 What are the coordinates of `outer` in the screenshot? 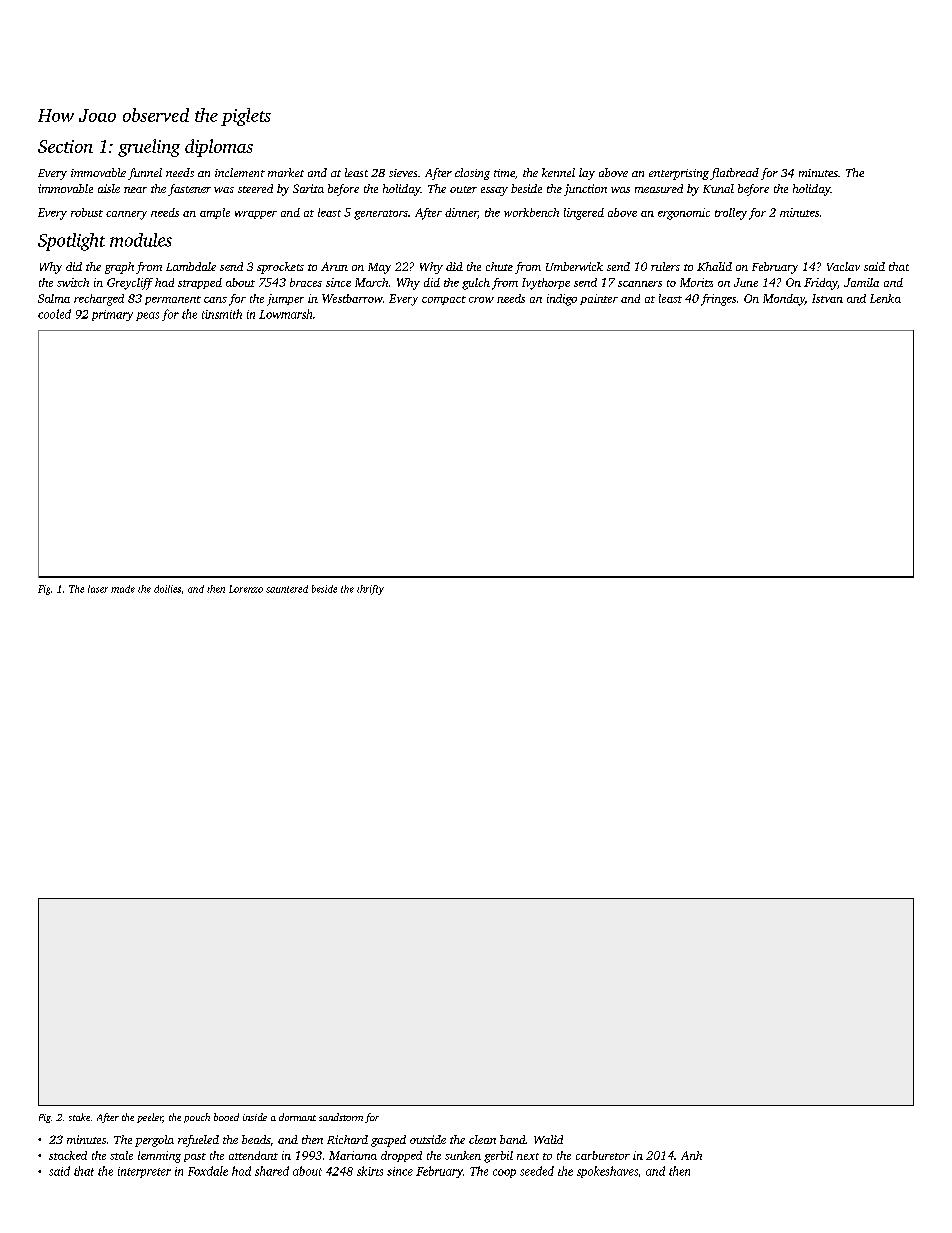 It's located at (463, 189).
